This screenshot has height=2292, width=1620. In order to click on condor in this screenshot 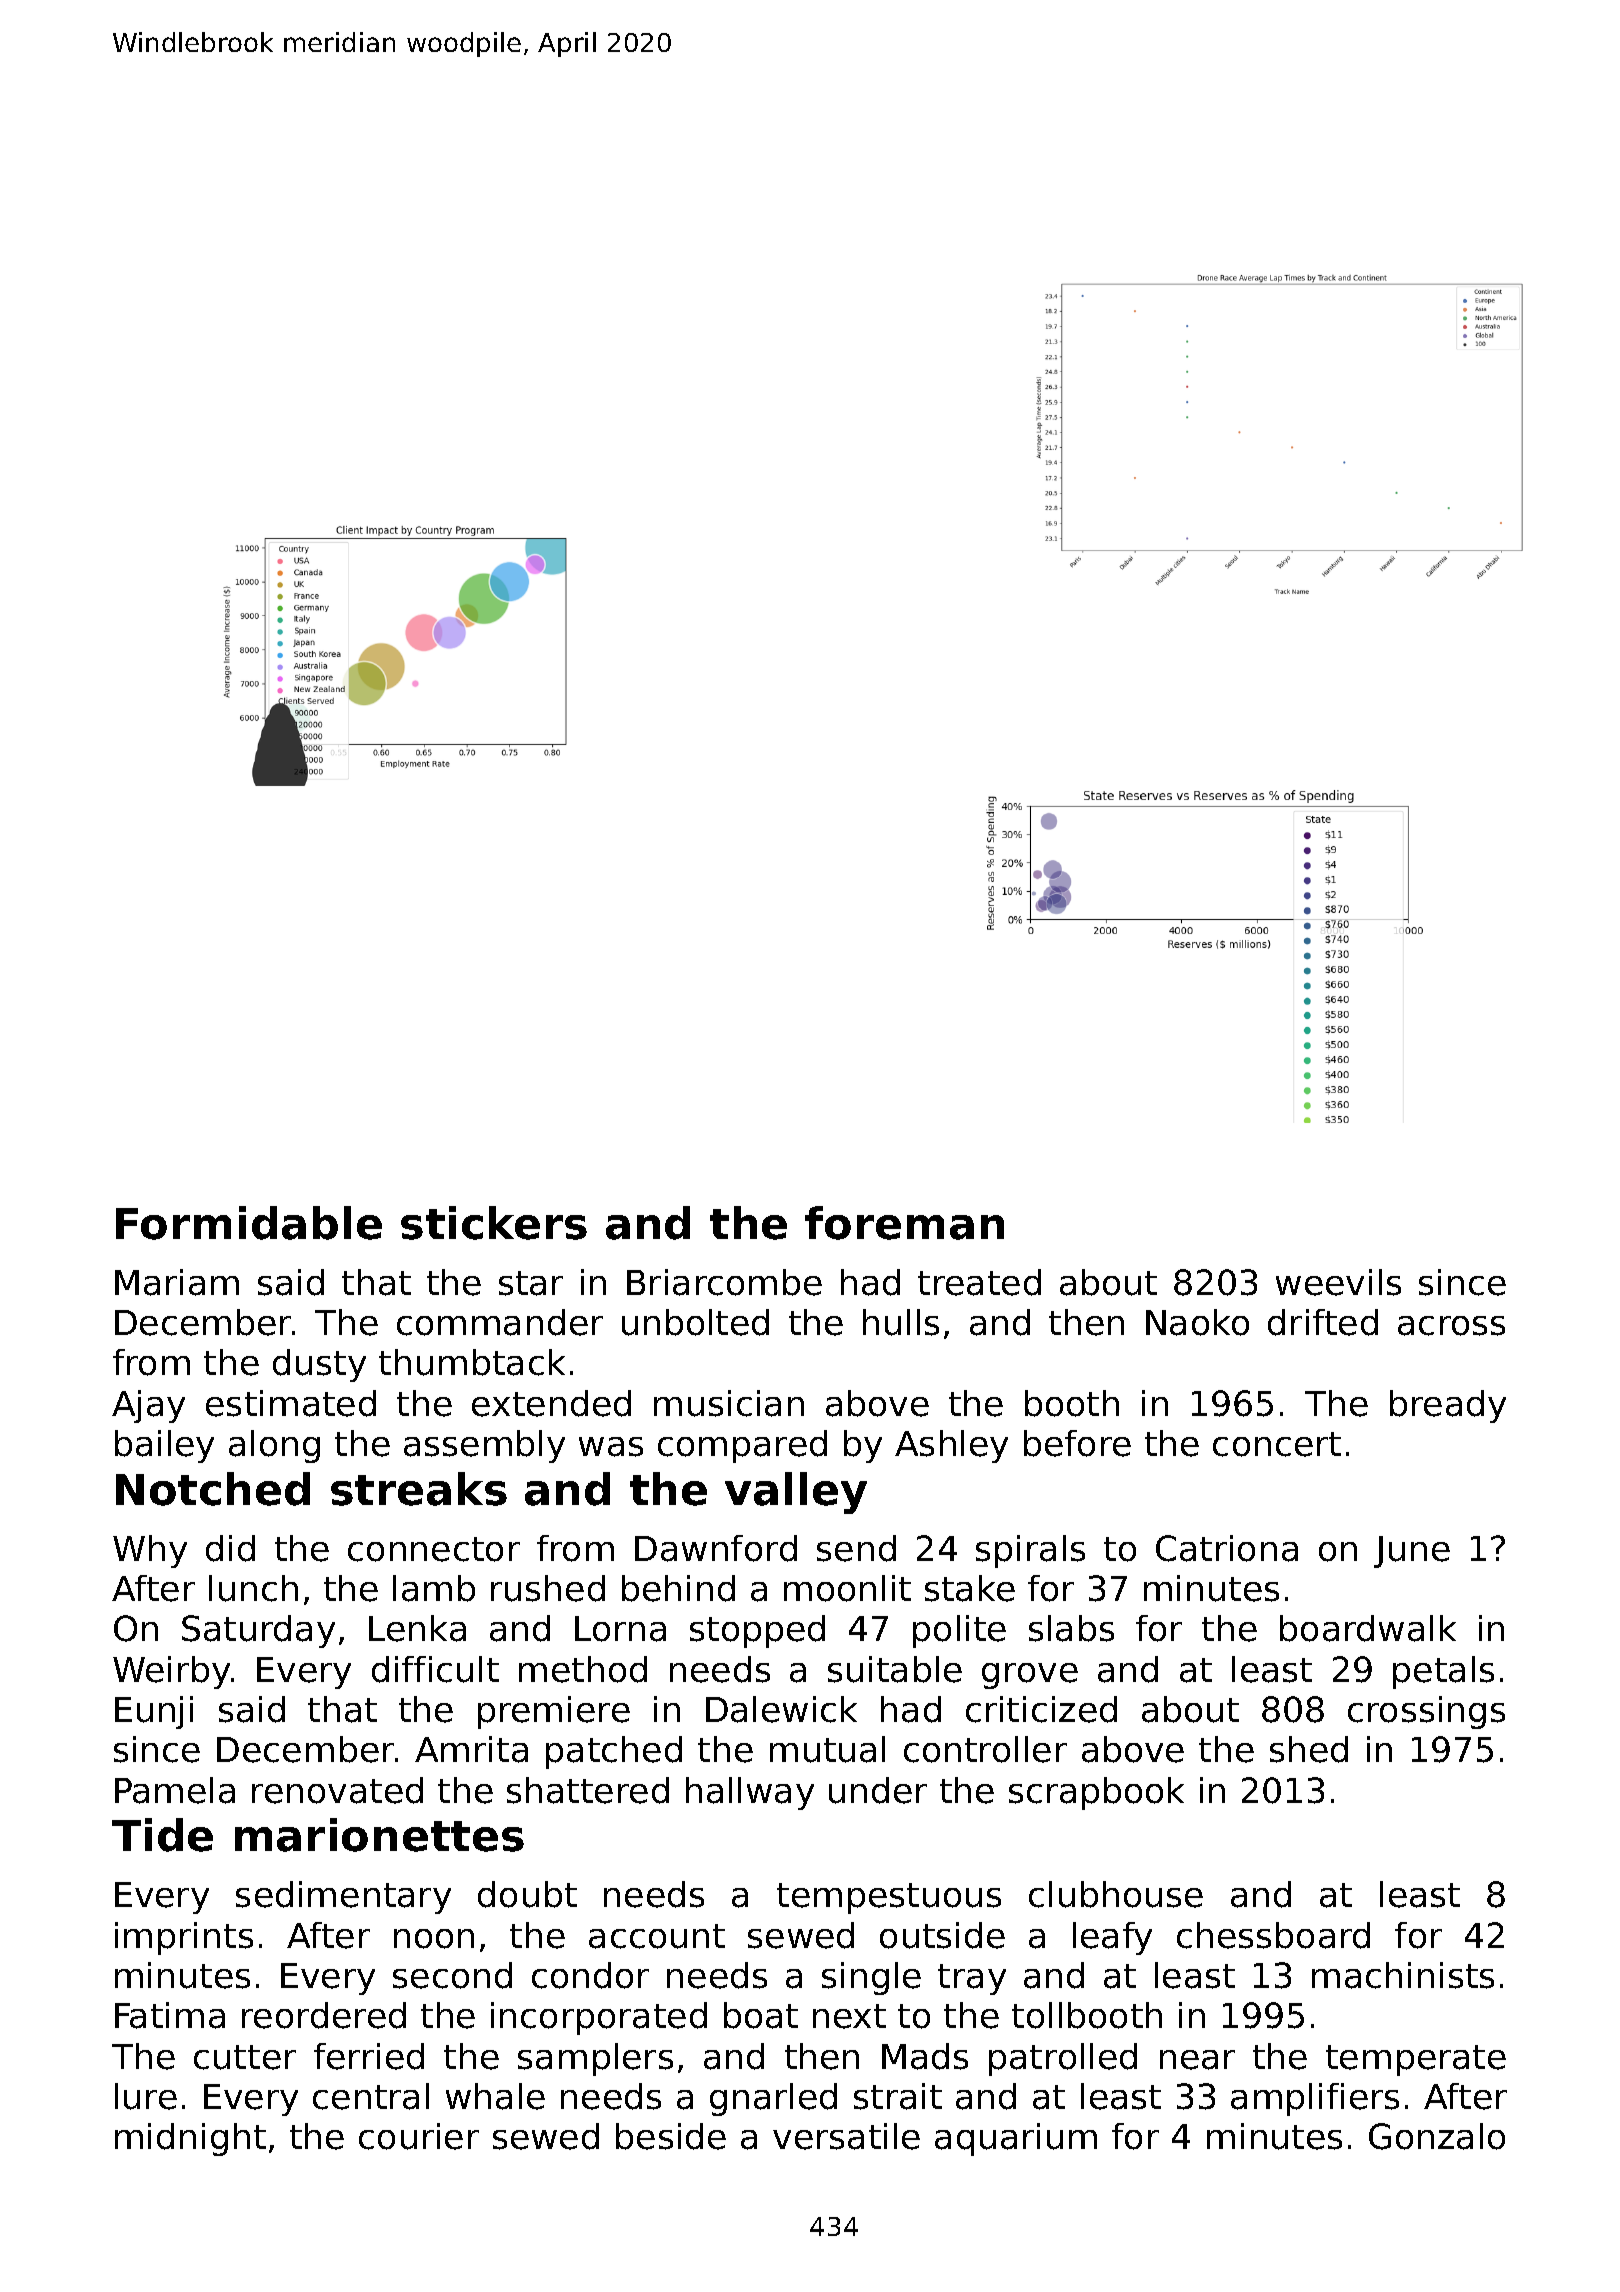, I will do `click(590, 1975)`.
